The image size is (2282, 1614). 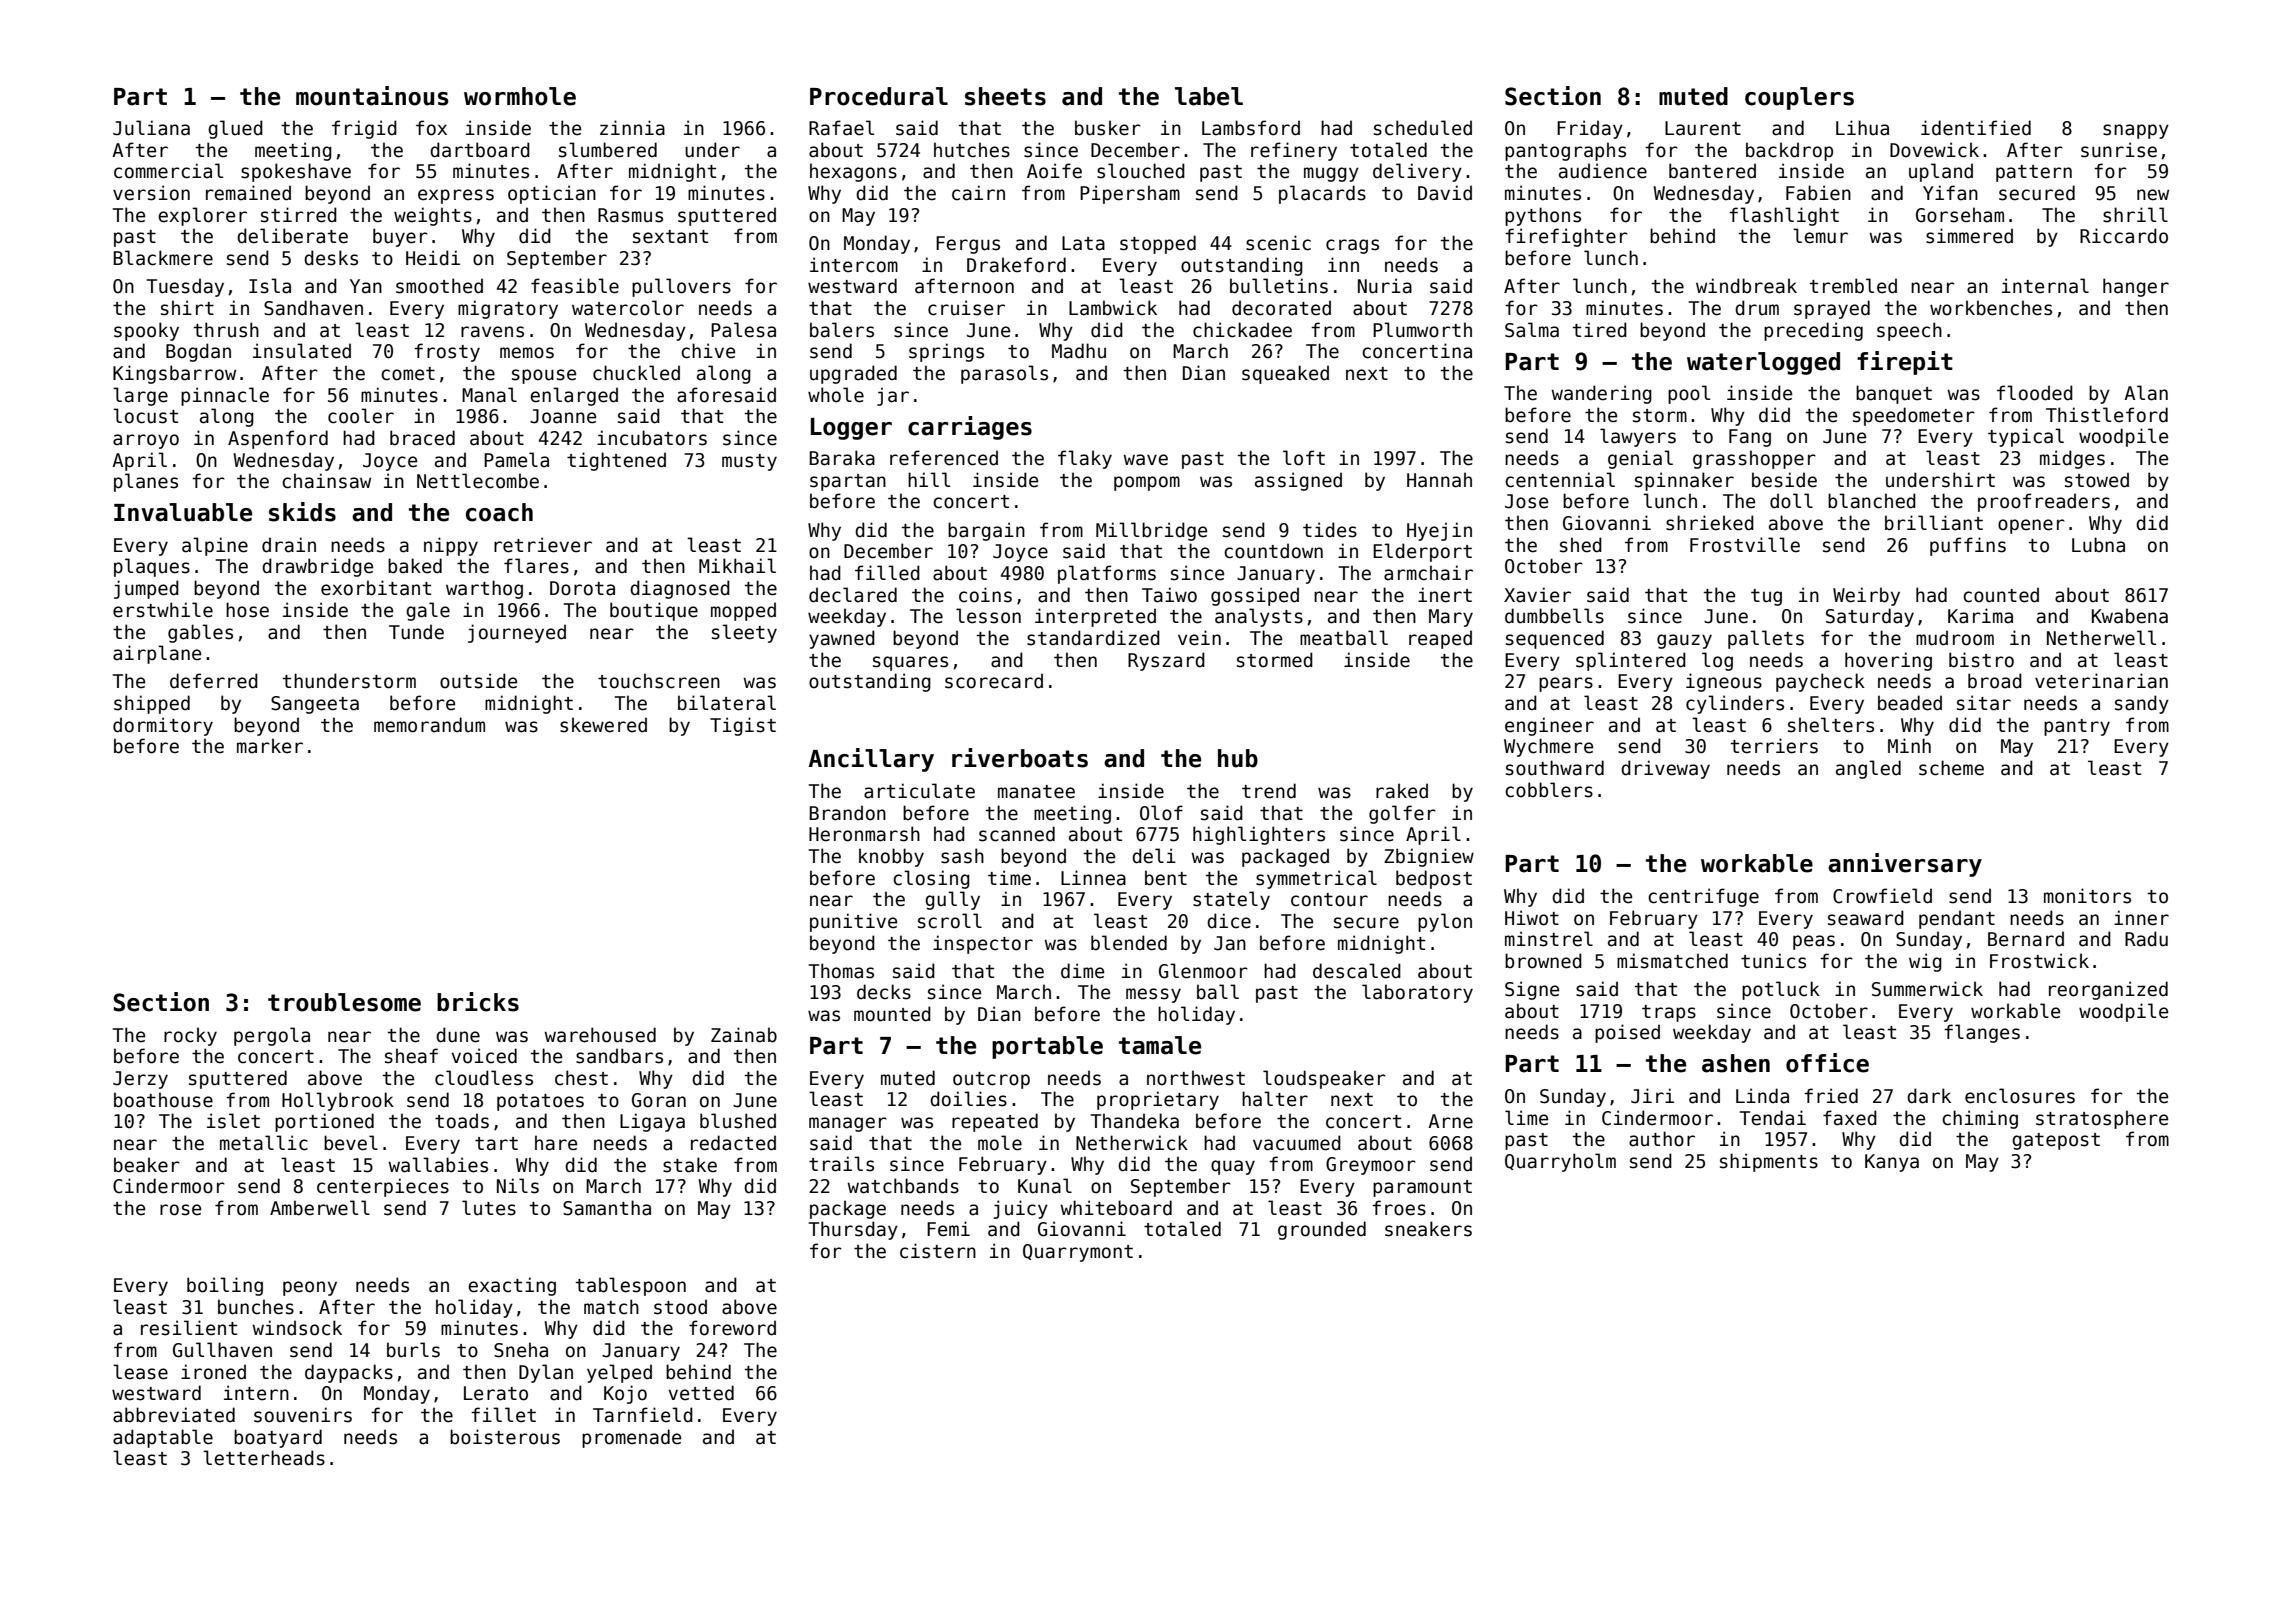 What do you see at coordinates (344, 1002) in the screenshot?
I see `troublesome` at bounding box center [344, 1002].
